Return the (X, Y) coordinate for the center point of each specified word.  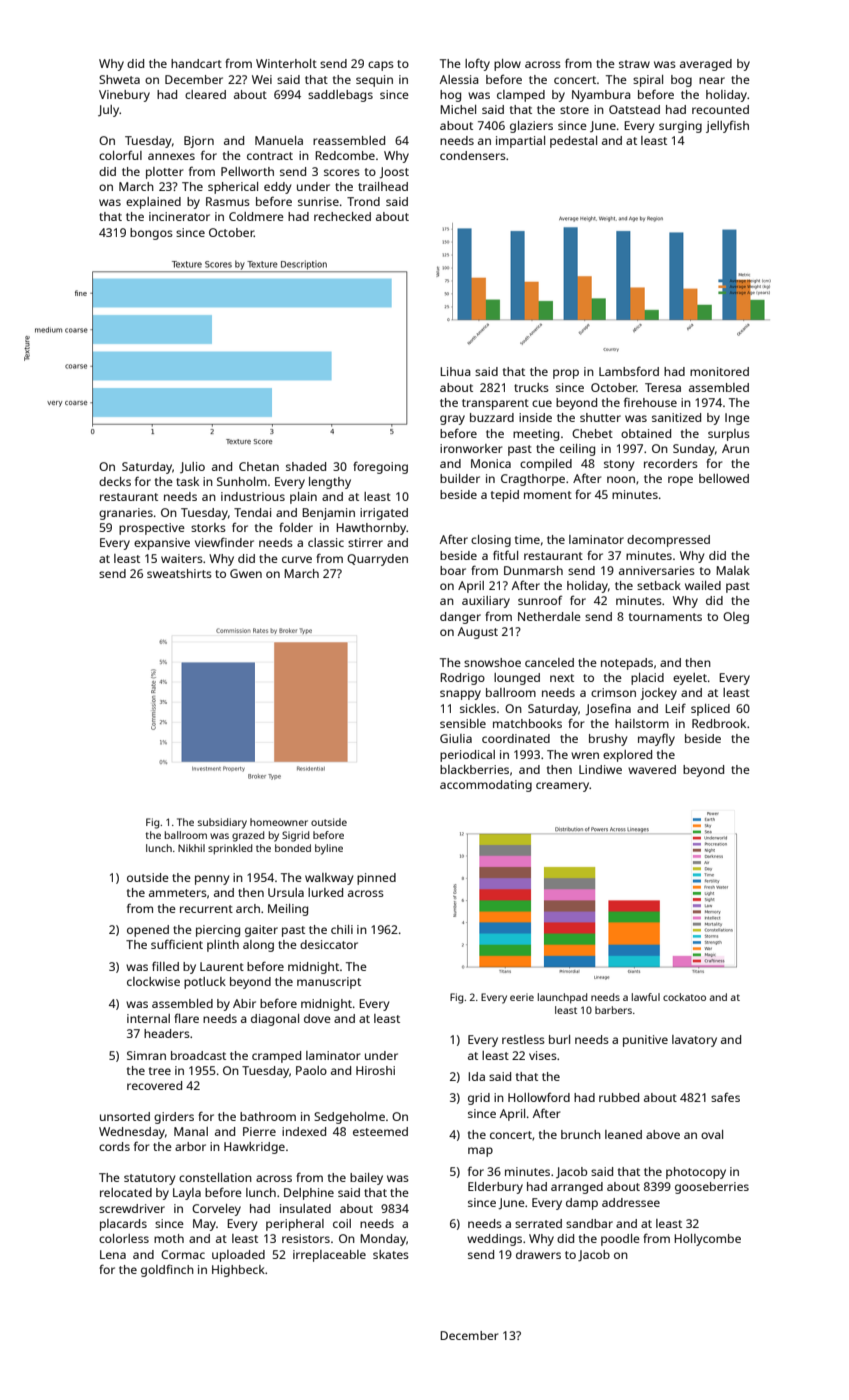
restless (523, 1039)
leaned (623, 1134)
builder (460, 478)
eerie (522, 997)
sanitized (676, 417)
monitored (719, 371)
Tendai (252, 512)
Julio (192, 467)
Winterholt (286, 63)
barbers (613, 1010)
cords (114, 1146)
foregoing (380, 467)
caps (381, 66)
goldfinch (167, 1270)
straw (634, 64)
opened (148, 931)
